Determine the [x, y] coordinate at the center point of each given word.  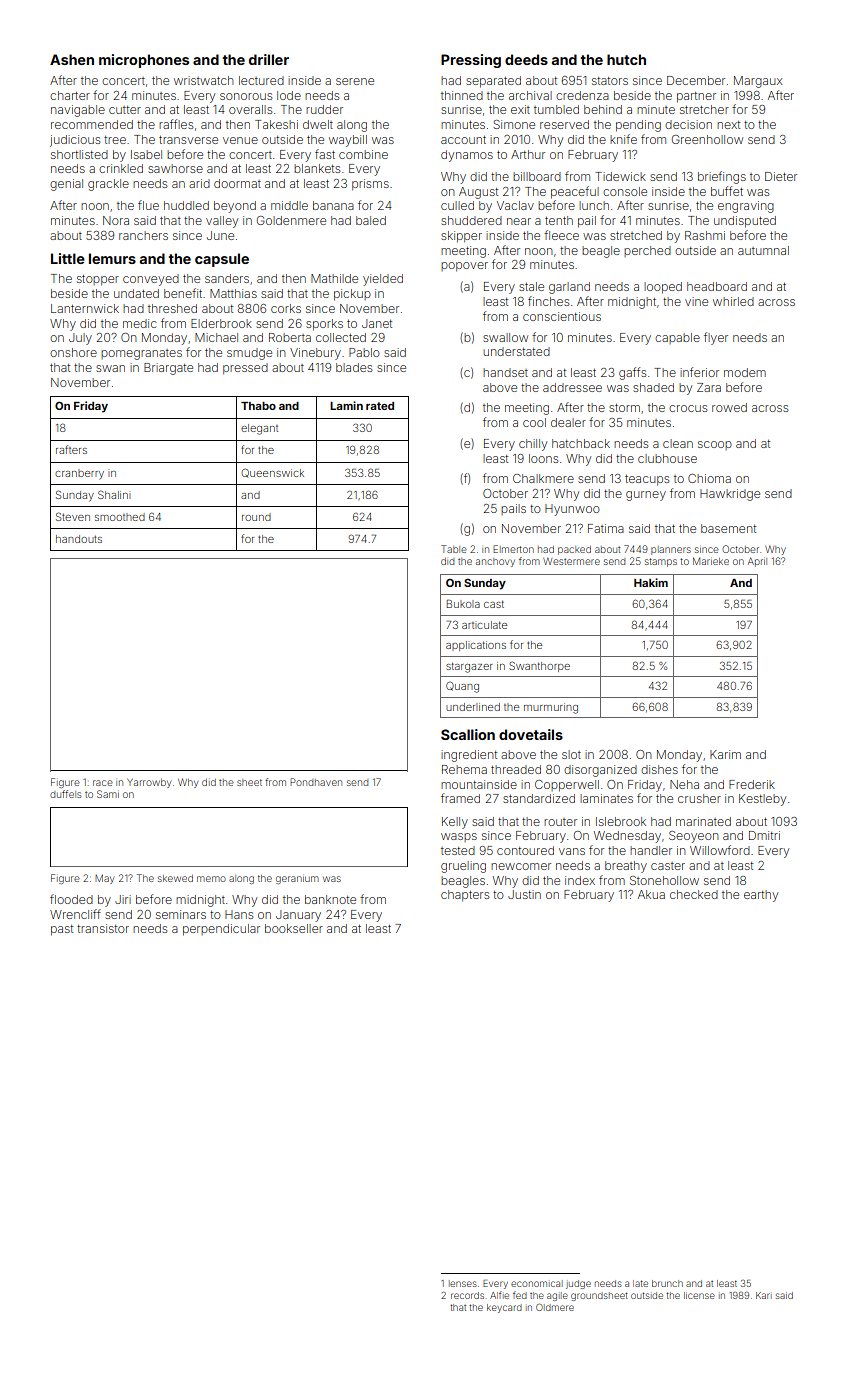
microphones [144, 61]
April [757, 562]
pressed [245, 369]
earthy [761, 896]
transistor [103, 928]
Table [454, 549]
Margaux [758, 82]
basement [728, 528]
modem [745, 372]
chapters [465, 896]
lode [289, 95]
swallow [505, 337]
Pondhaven [316, 782]
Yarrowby [149, 783]
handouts [79, 539]
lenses [463, 1283]
